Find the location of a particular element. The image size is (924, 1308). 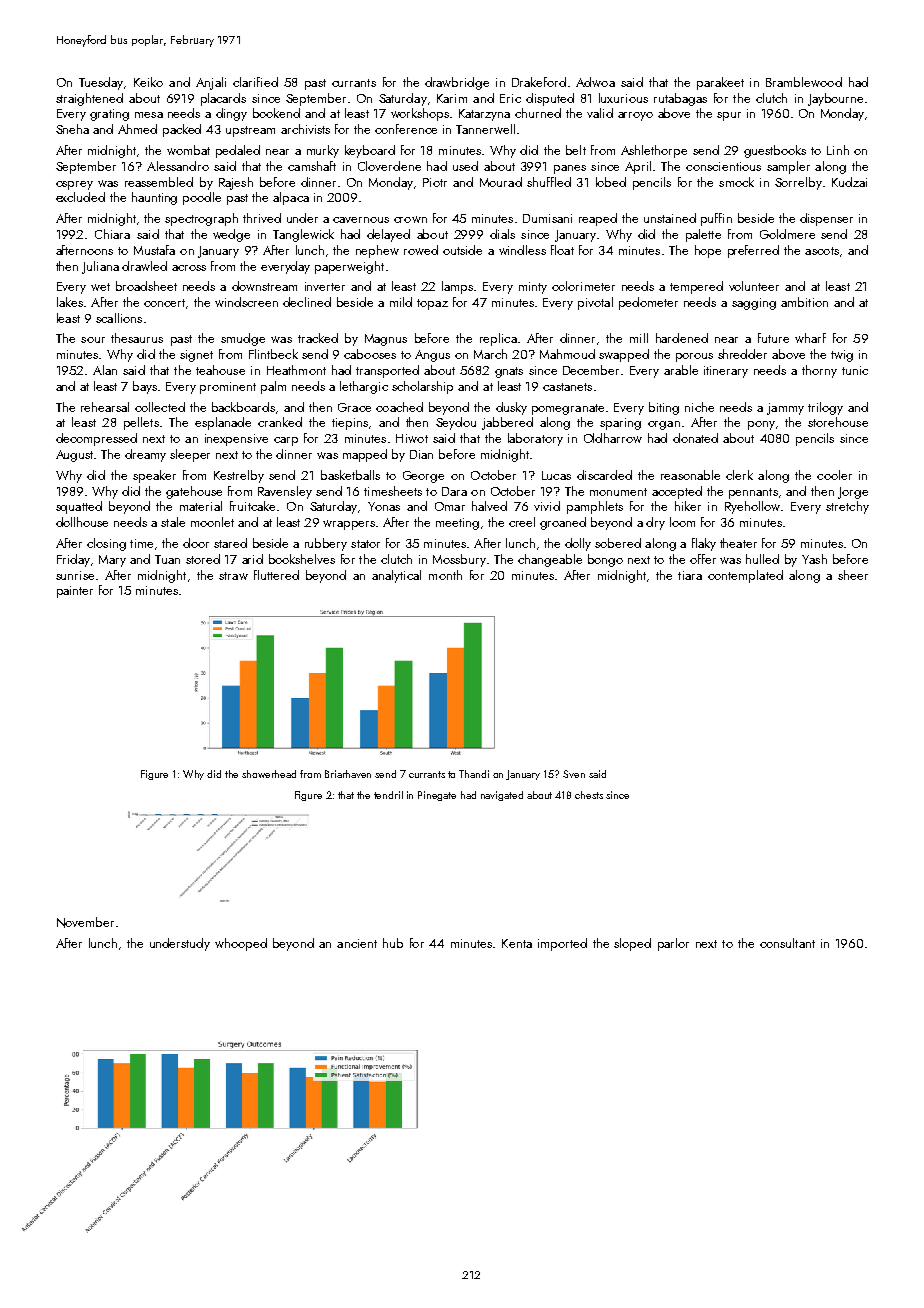

sunrise is located at coordinates (75, 575).
